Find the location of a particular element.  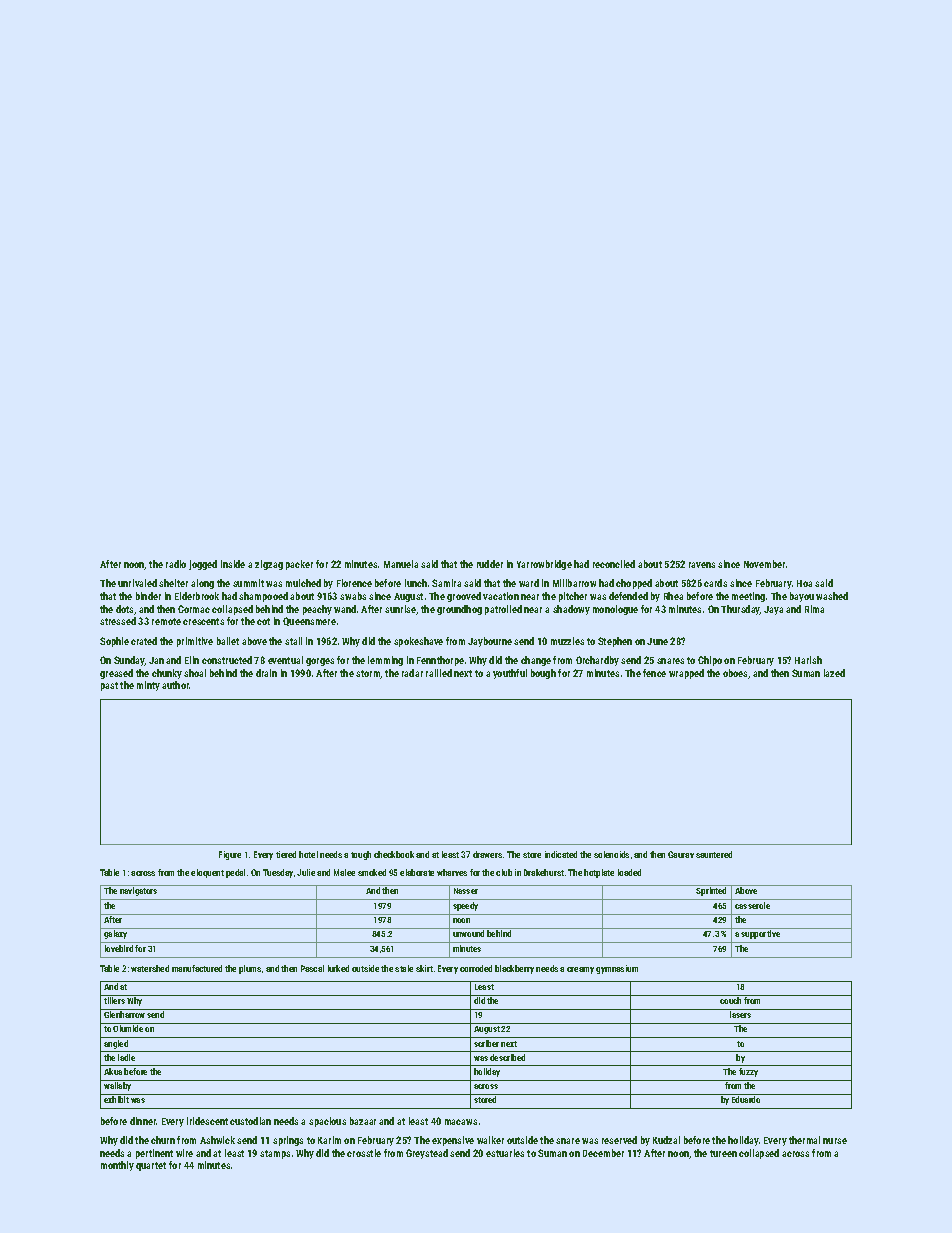

Figure is located at coordinates (230, 855).
